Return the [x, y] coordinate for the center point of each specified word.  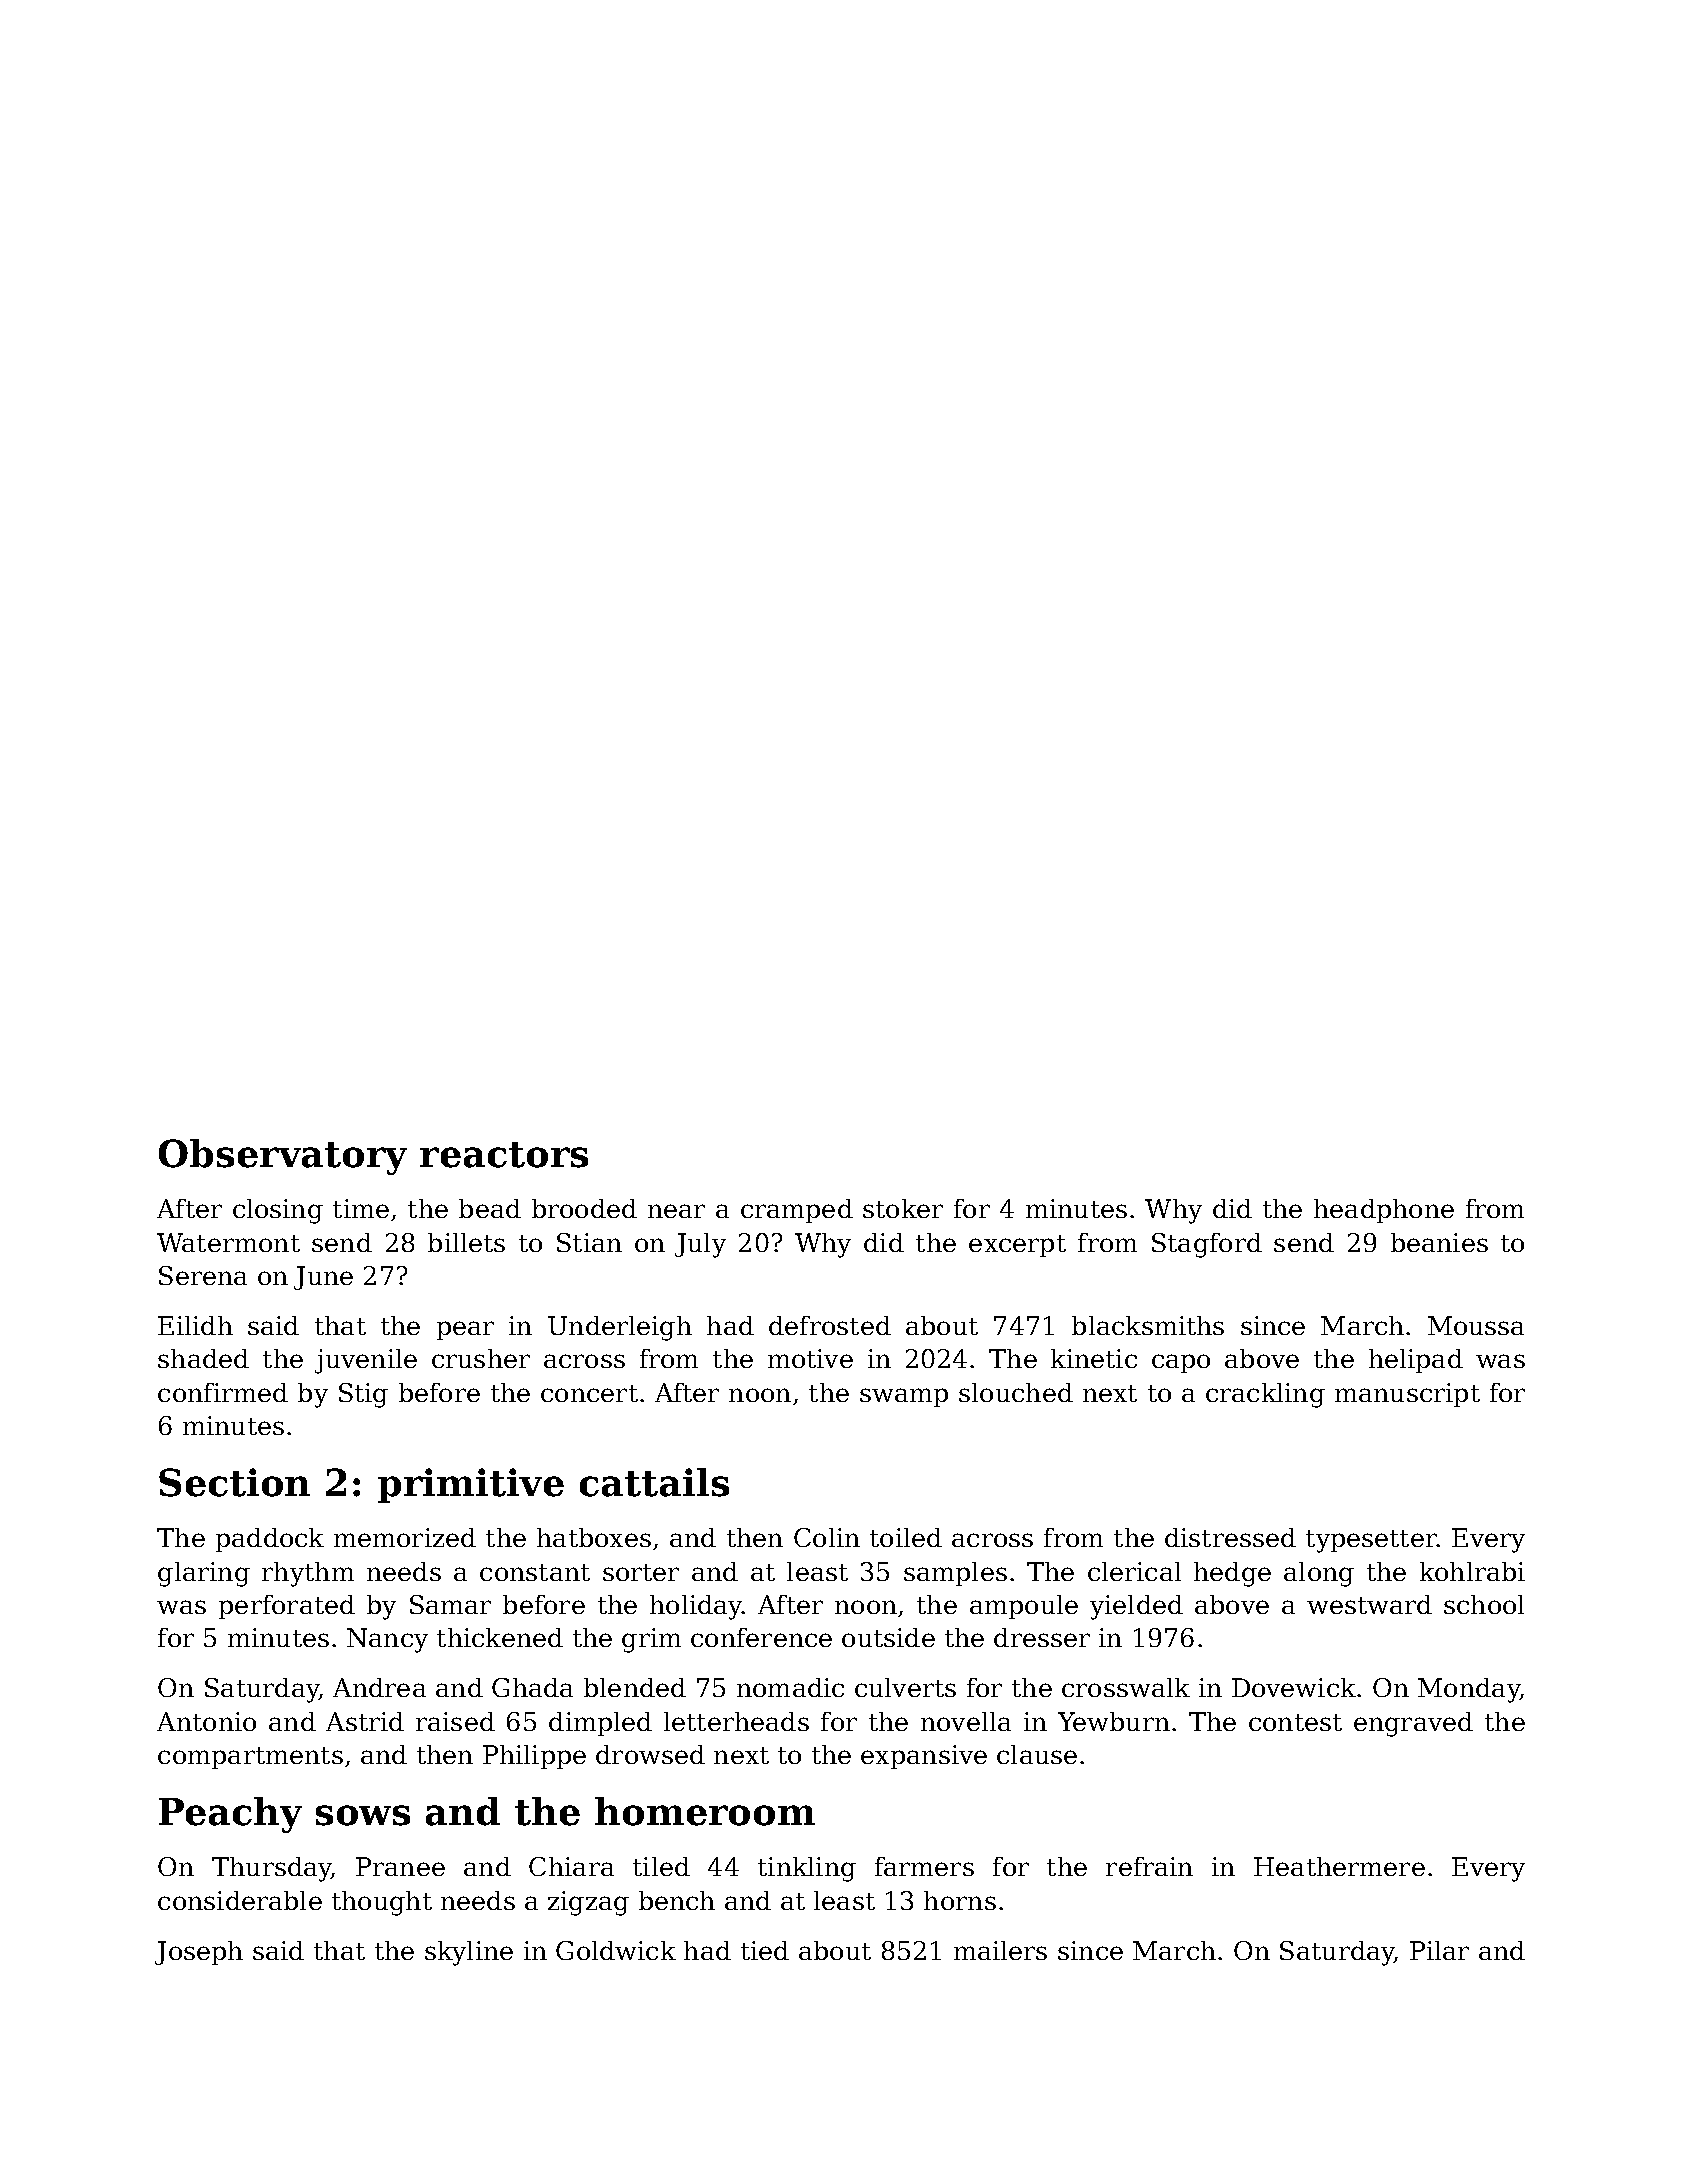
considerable [240, 1900]
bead [490, 1208]
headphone [1384, 1211]
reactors [504, 1155]
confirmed [223, 1392]
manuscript [1407, 1395]
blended [635, 1687]
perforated [287, 1607]
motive [810, 1358]
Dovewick [1294, 1687]
